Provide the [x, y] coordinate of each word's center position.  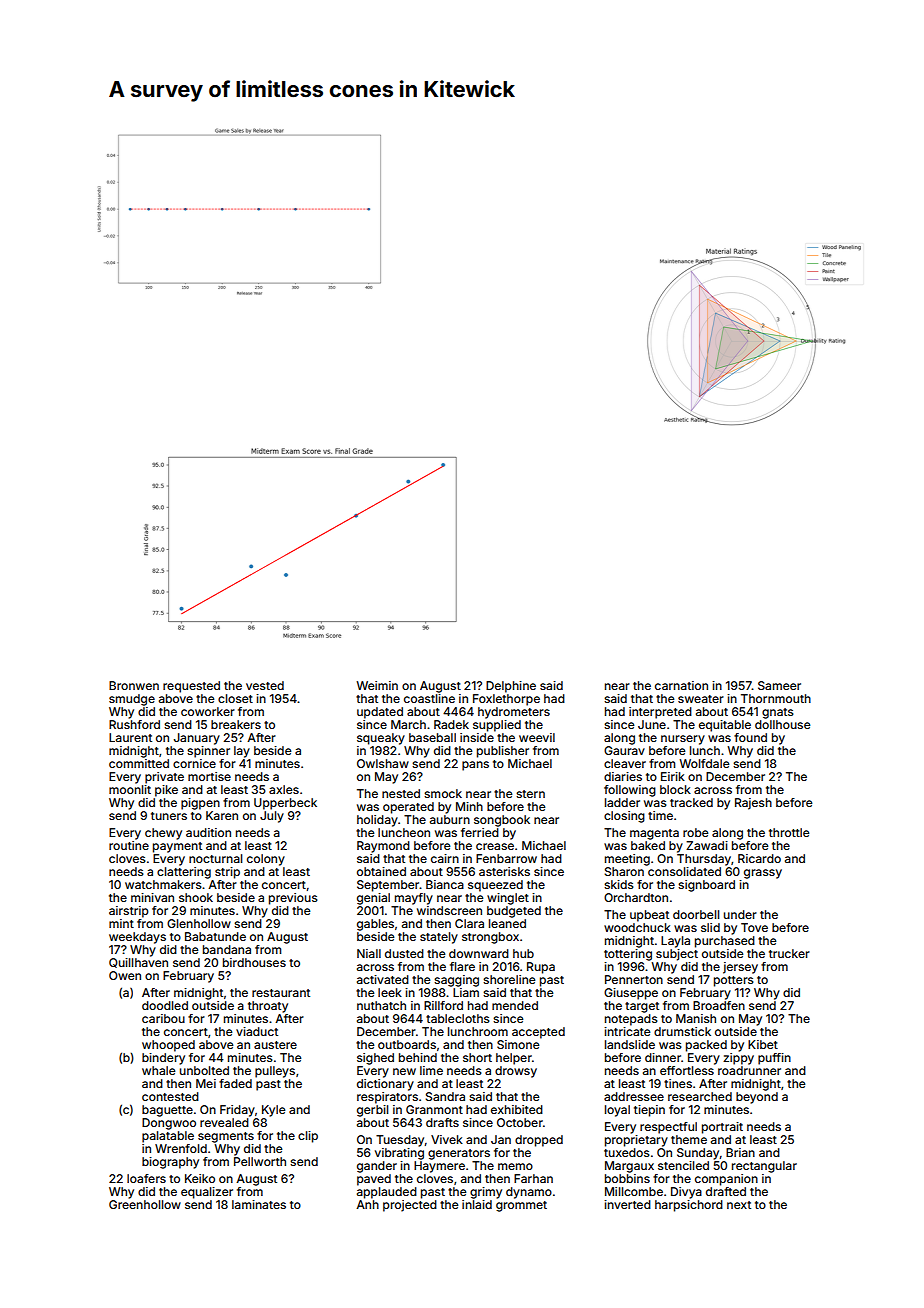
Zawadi [707, 845]
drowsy [516, 1072]
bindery [163, 1059]
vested [265, 685]
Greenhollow [145, 1204]
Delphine [511, 687]
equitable [725, 726]
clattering [184, 873]
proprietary [636, 1141]
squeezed [495, 886]
